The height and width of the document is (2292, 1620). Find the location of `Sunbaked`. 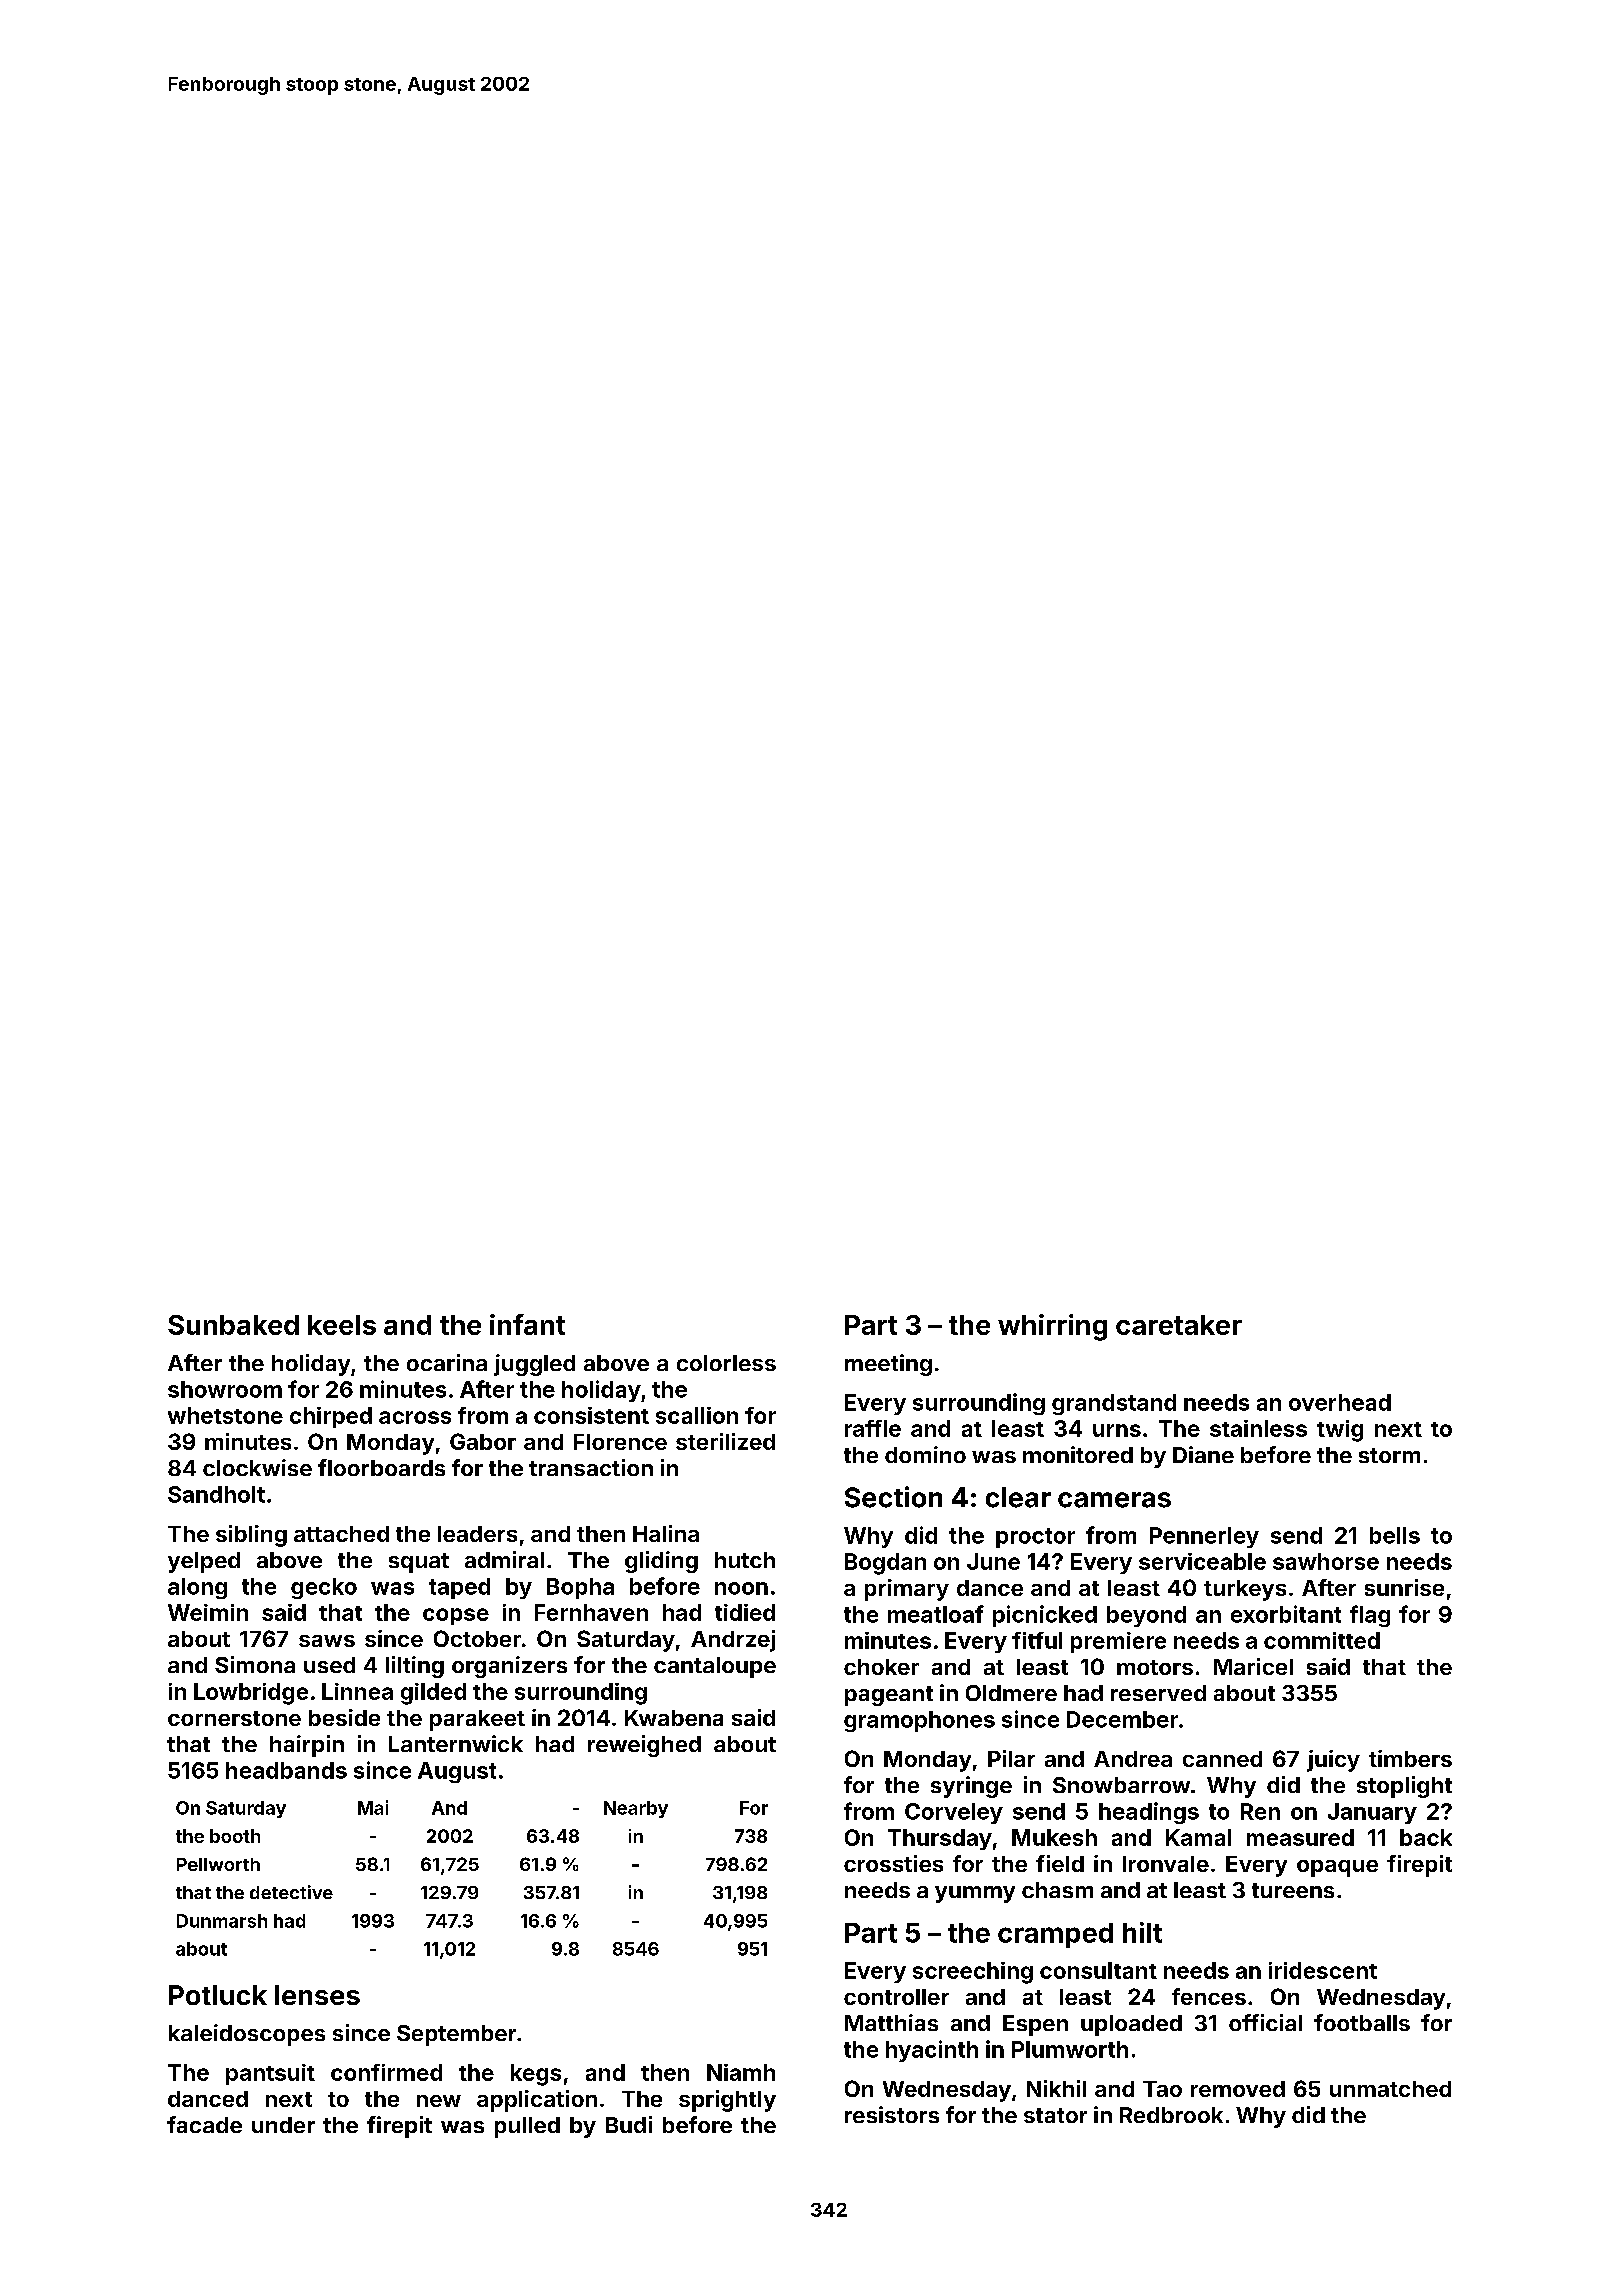

Sunbaked is located at coordinates (233, 1325).
